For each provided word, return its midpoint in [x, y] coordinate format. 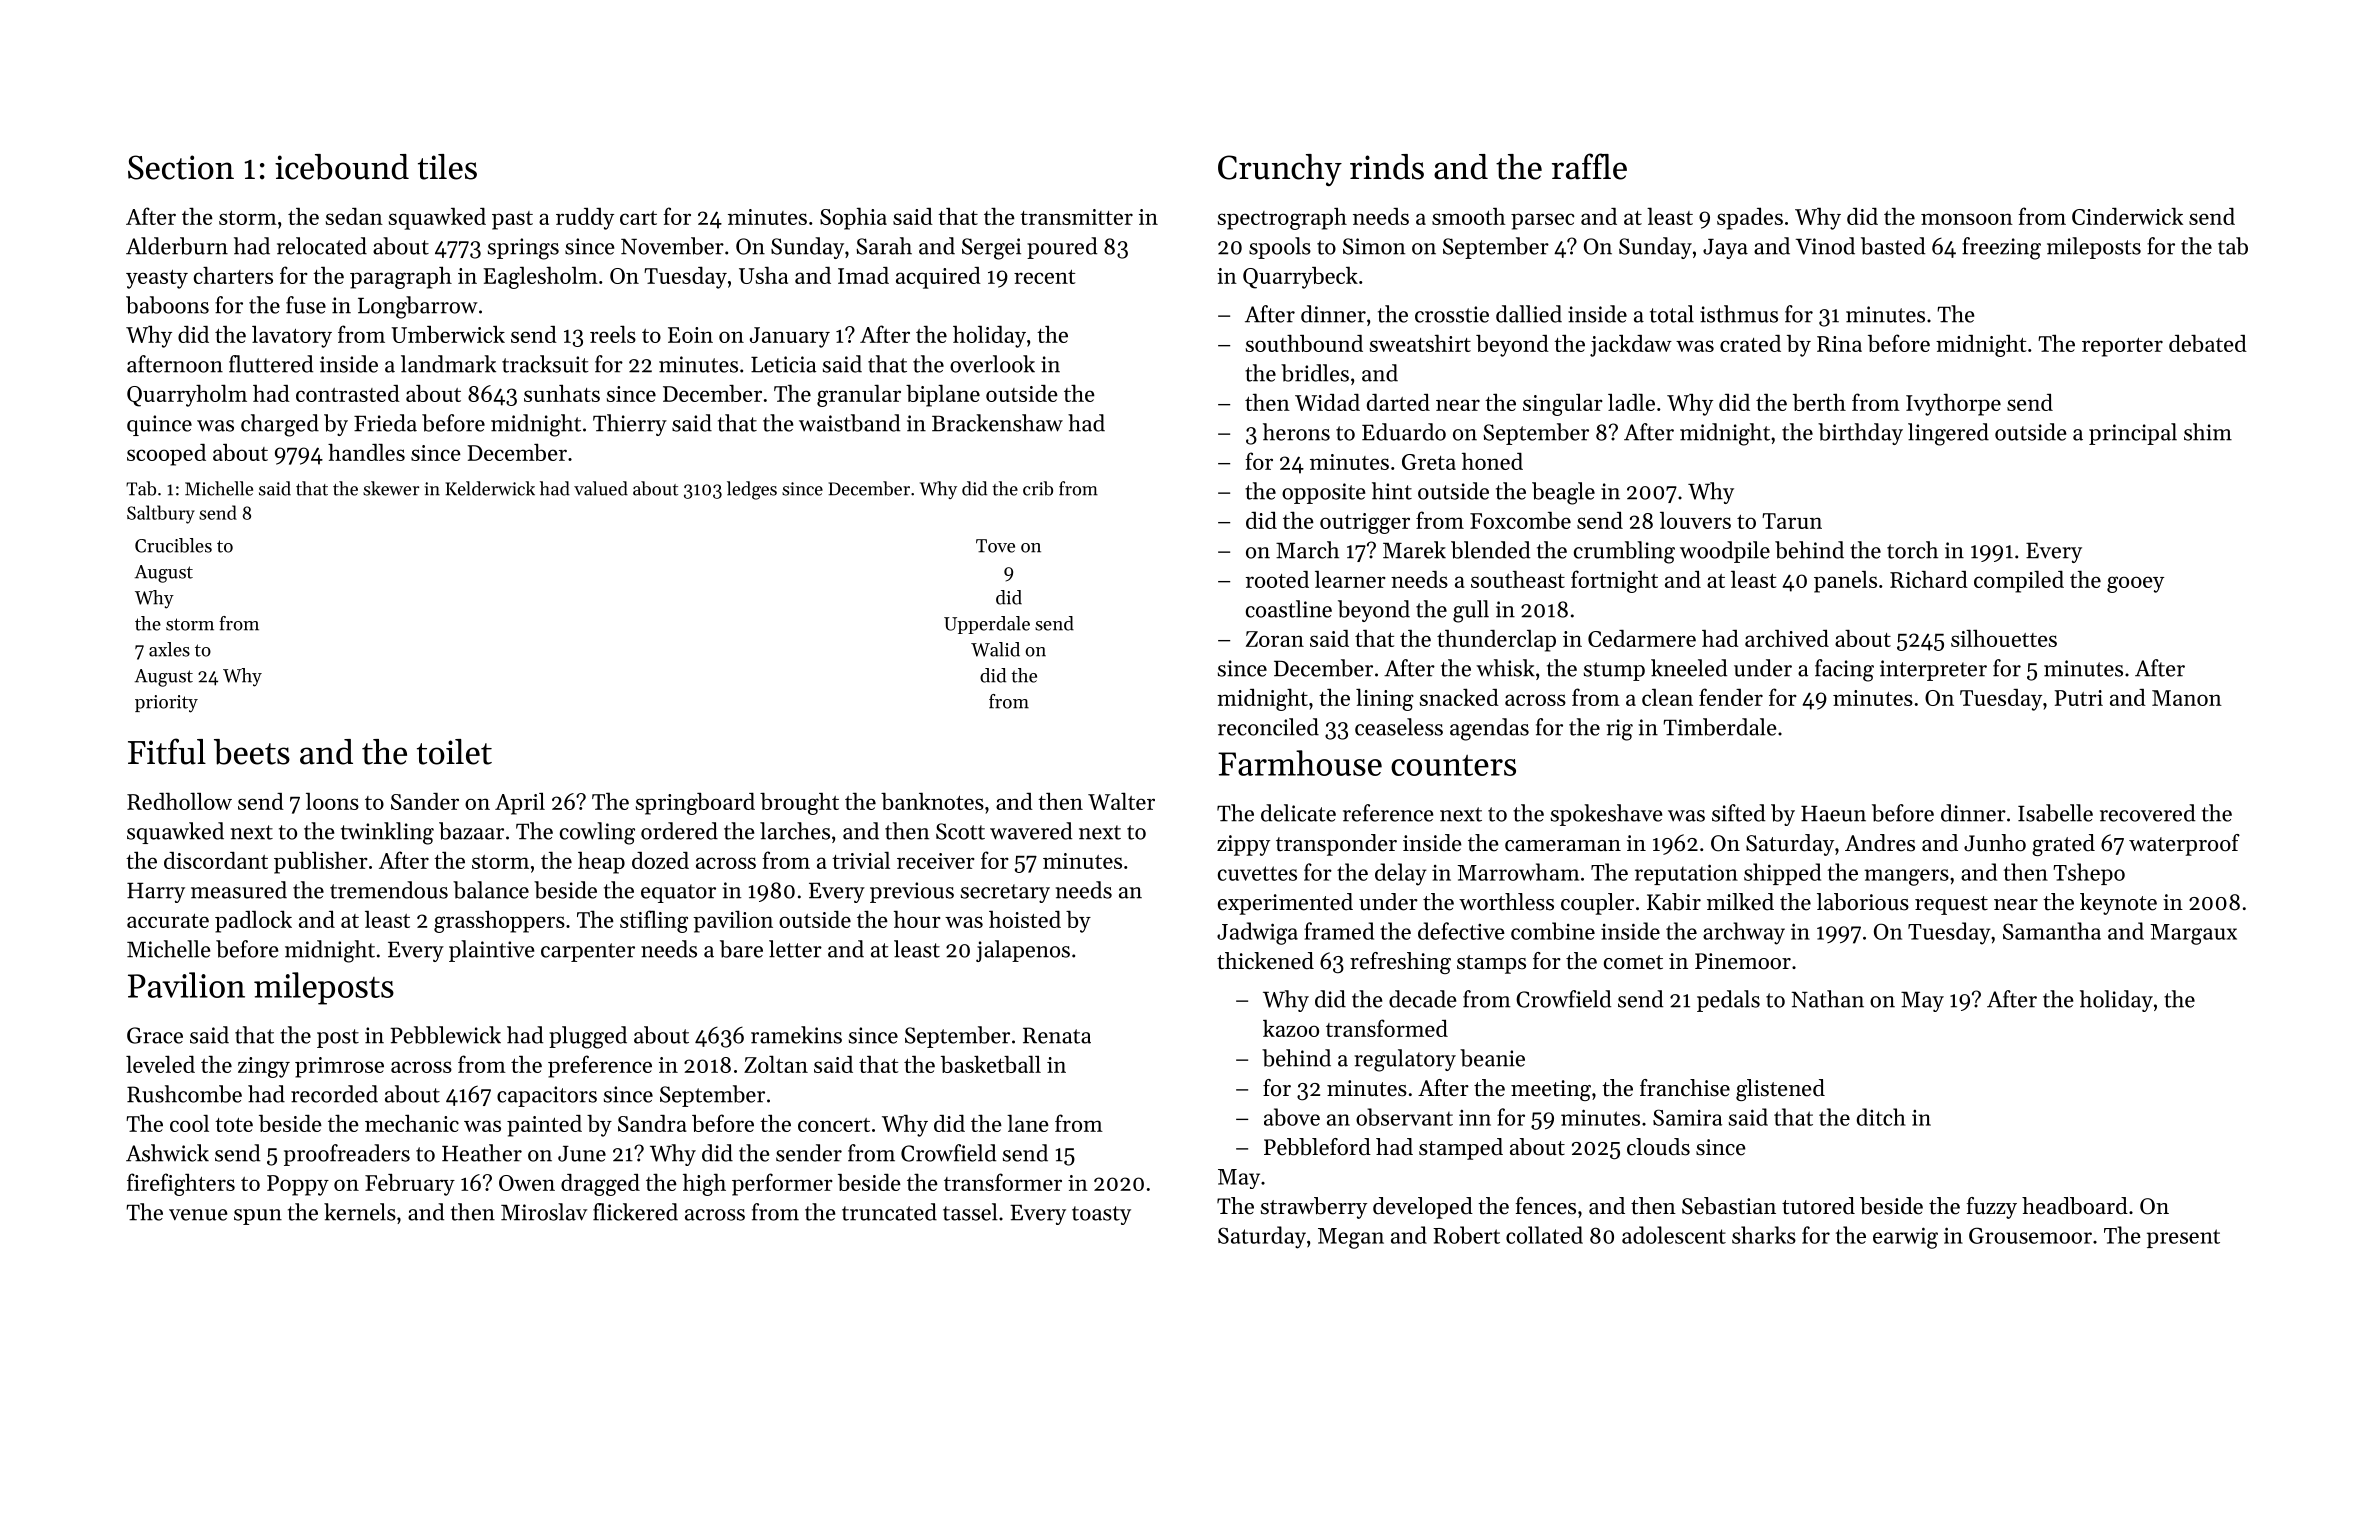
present [2183, 1238]
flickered [635, 1212]
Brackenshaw [997, 423]
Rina [1839, 344]
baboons [167, 305]
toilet [454, 752]
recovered [2147, 813]
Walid [995, 649]
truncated [889, 1212]
